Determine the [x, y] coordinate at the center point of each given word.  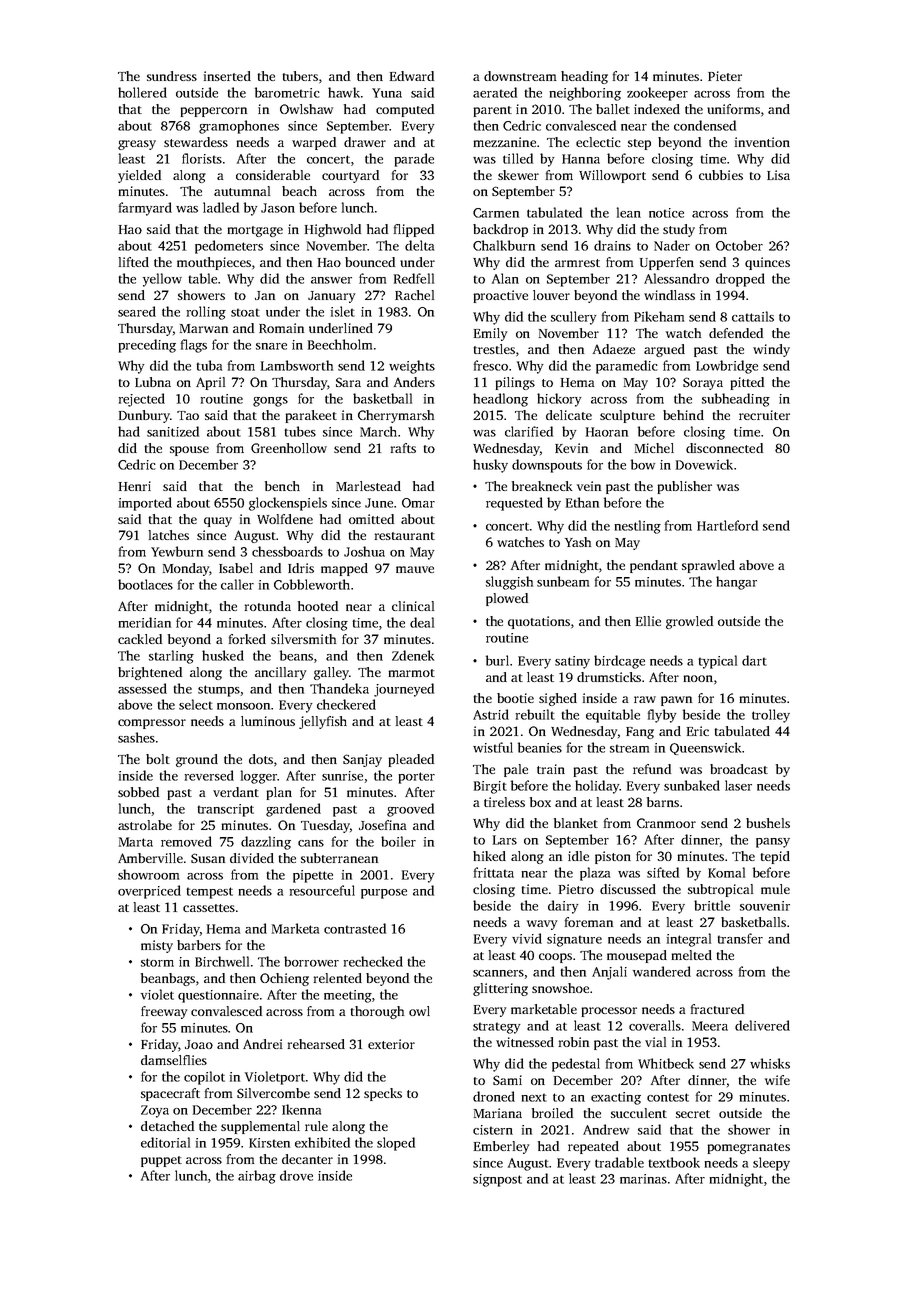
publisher [685, 487]
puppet [161, 1161]
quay [218, 522]
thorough [377, 1012]
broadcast [739, 769]
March [378, 431]
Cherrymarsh [396, 416]
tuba [209, 365]
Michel [654, 448]
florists [202, 158]
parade [414, 160]
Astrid [491, 714]
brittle [712, 905]
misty [157, 946]
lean [629, 212]
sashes [136, 737]
